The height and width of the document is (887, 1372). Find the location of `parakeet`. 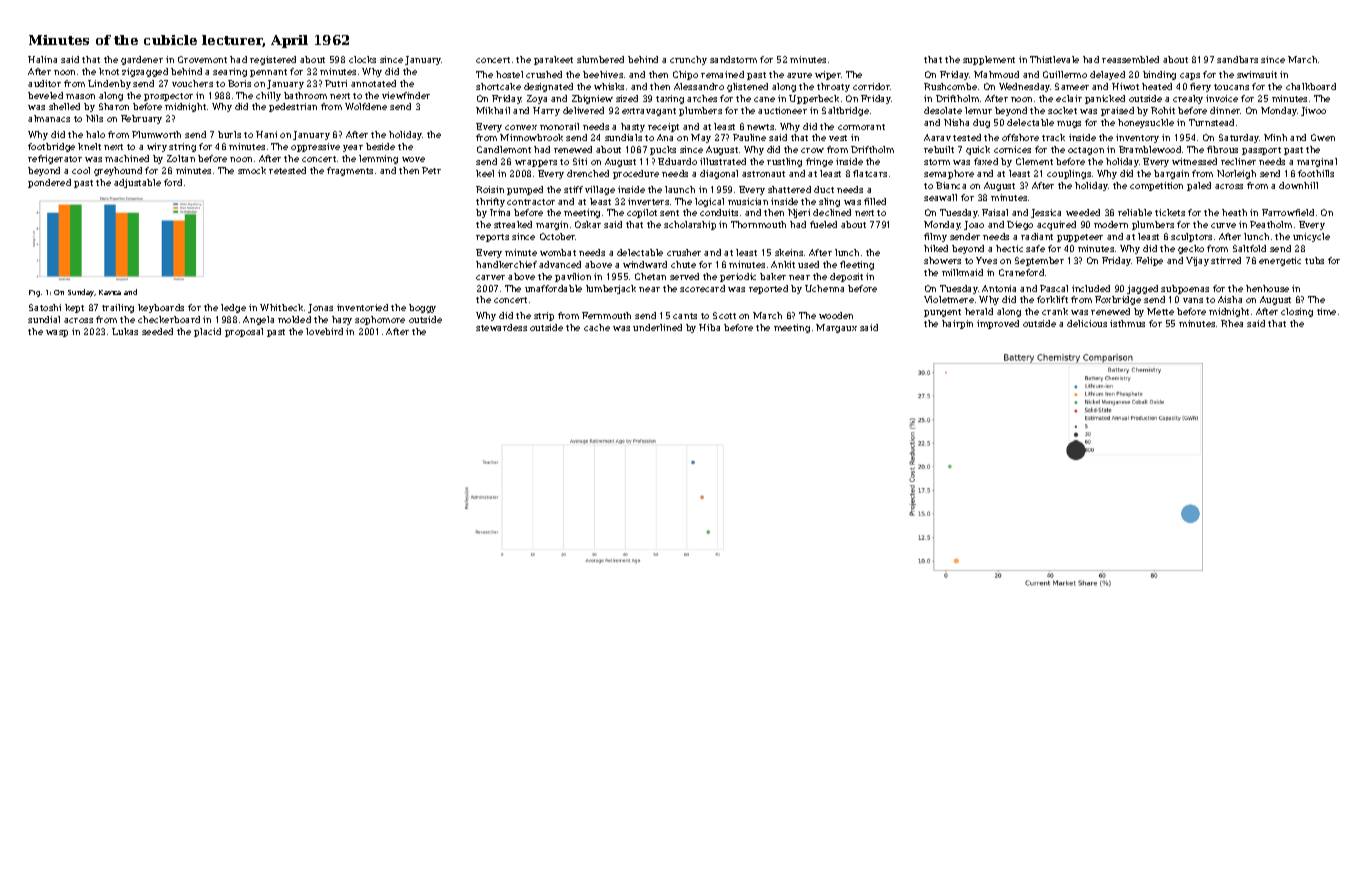

parakeet is located at coordinates (553, 60).
